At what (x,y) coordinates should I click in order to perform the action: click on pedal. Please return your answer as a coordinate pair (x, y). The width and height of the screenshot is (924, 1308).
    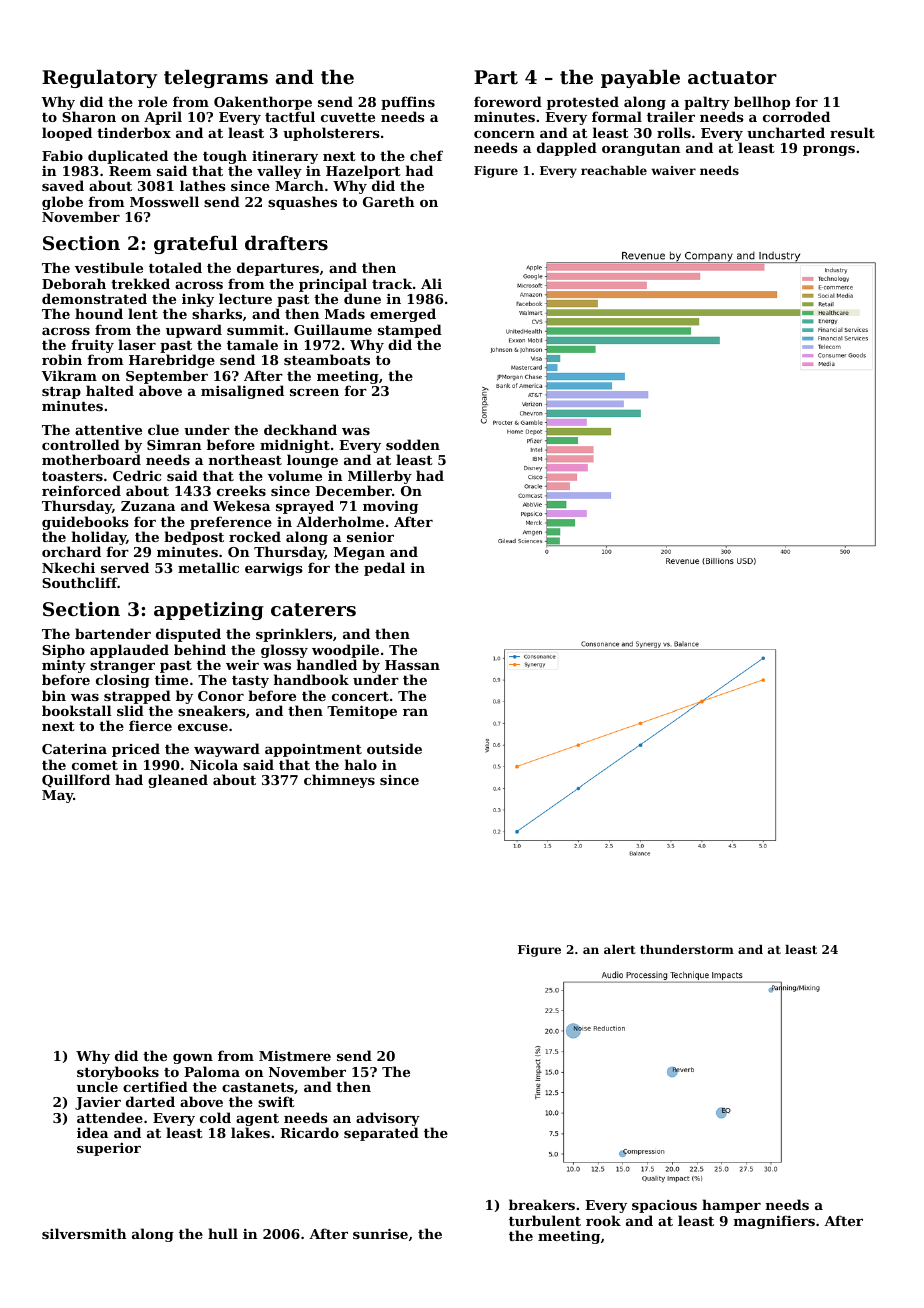
    Looking at the image, I should click on (384, 569).
